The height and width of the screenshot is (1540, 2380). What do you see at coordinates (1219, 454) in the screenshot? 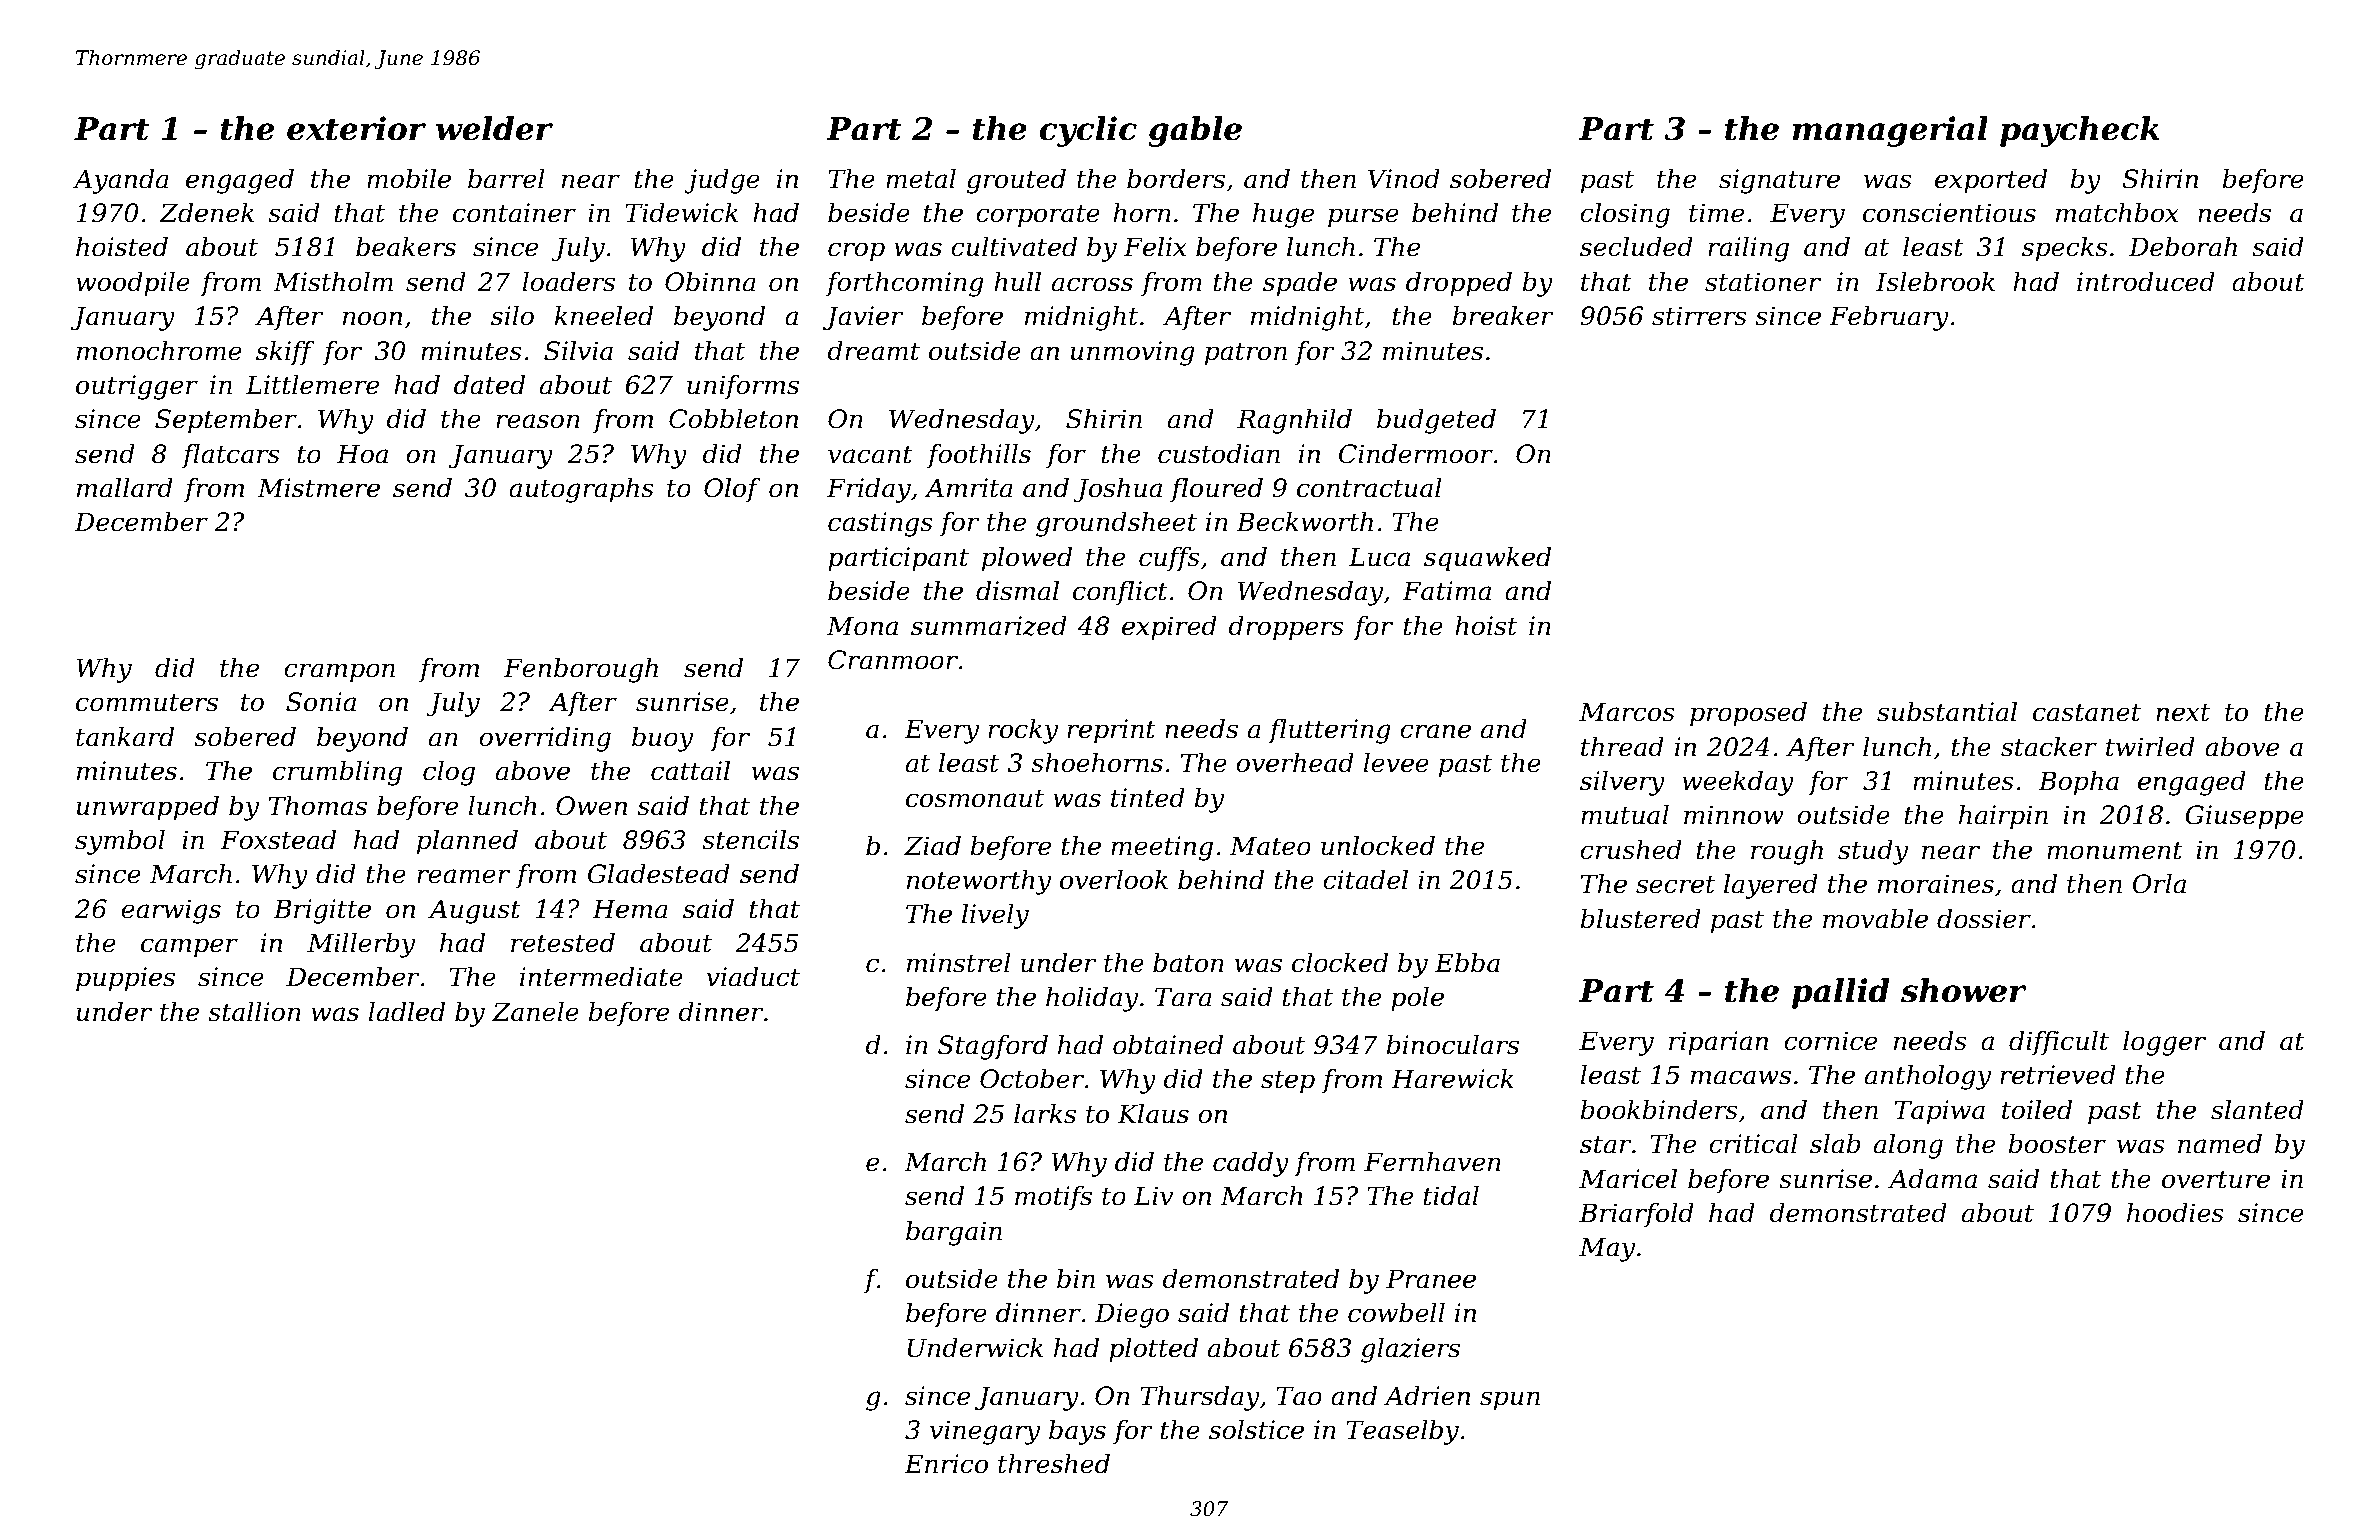
I see `custodian` at bounding box center [1219, 454].
